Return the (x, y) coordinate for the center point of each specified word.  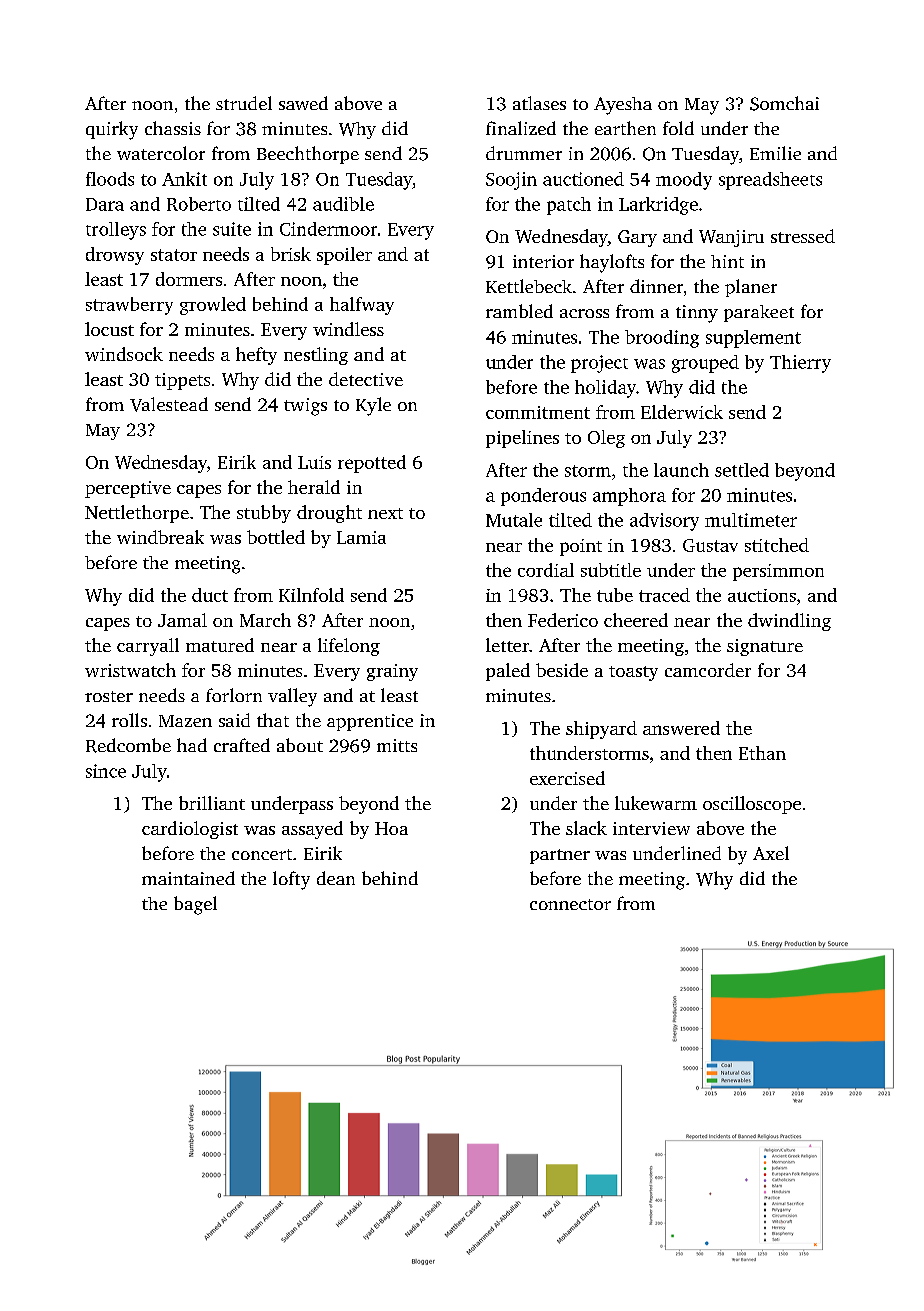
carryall (148, 647)
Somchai (784, 103)
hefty (256, 356)
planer (751, 288)
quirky (112, 130)
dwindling (789, 622)
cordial (546, 570)
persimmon (778, 572)
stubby (264, 514)
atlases (539, 103)
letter (507, 645)
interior (543, 261)
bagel (195, 905)
